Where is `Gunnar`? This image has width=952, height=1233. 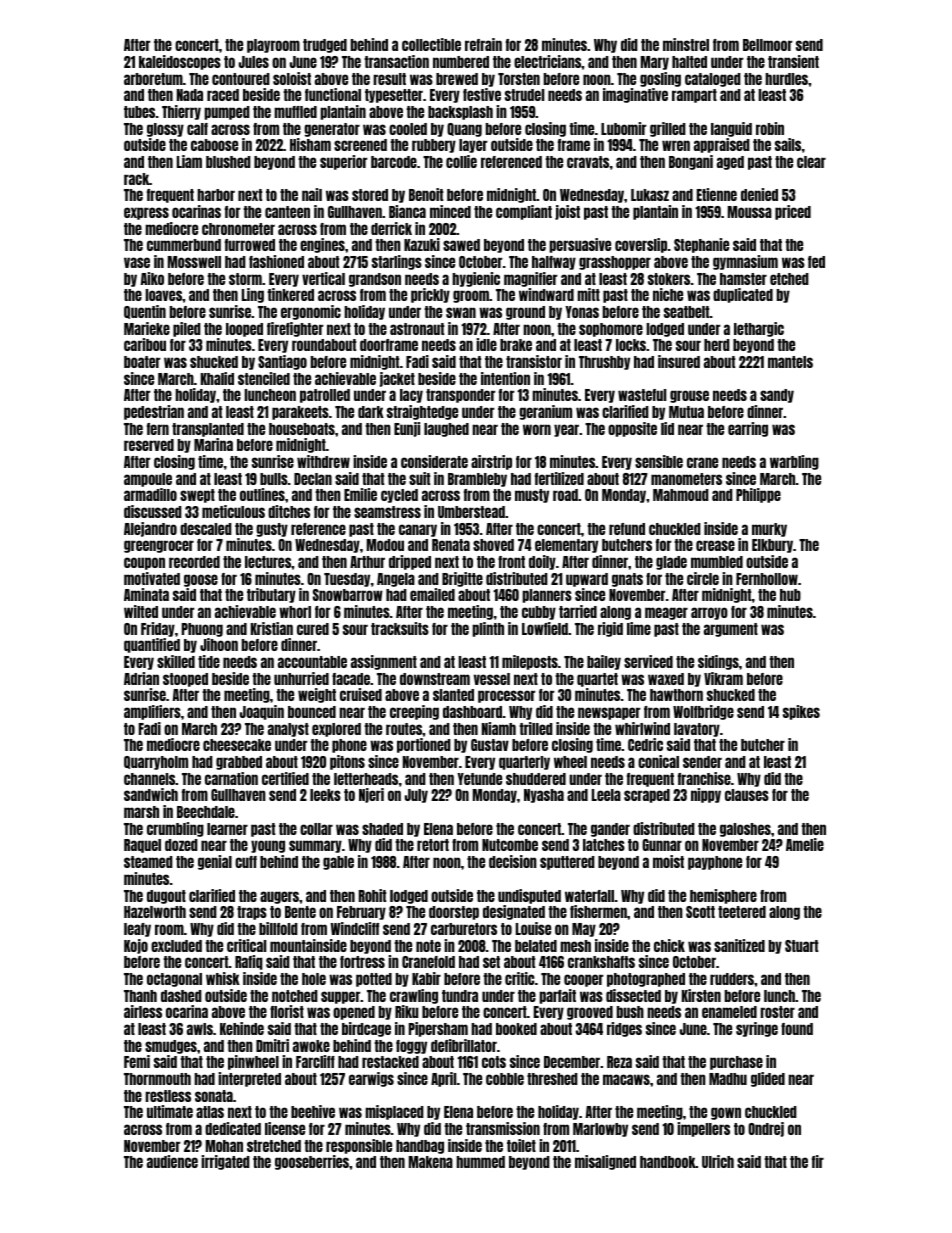 Gunnar is located at coordinates (662, 845).
